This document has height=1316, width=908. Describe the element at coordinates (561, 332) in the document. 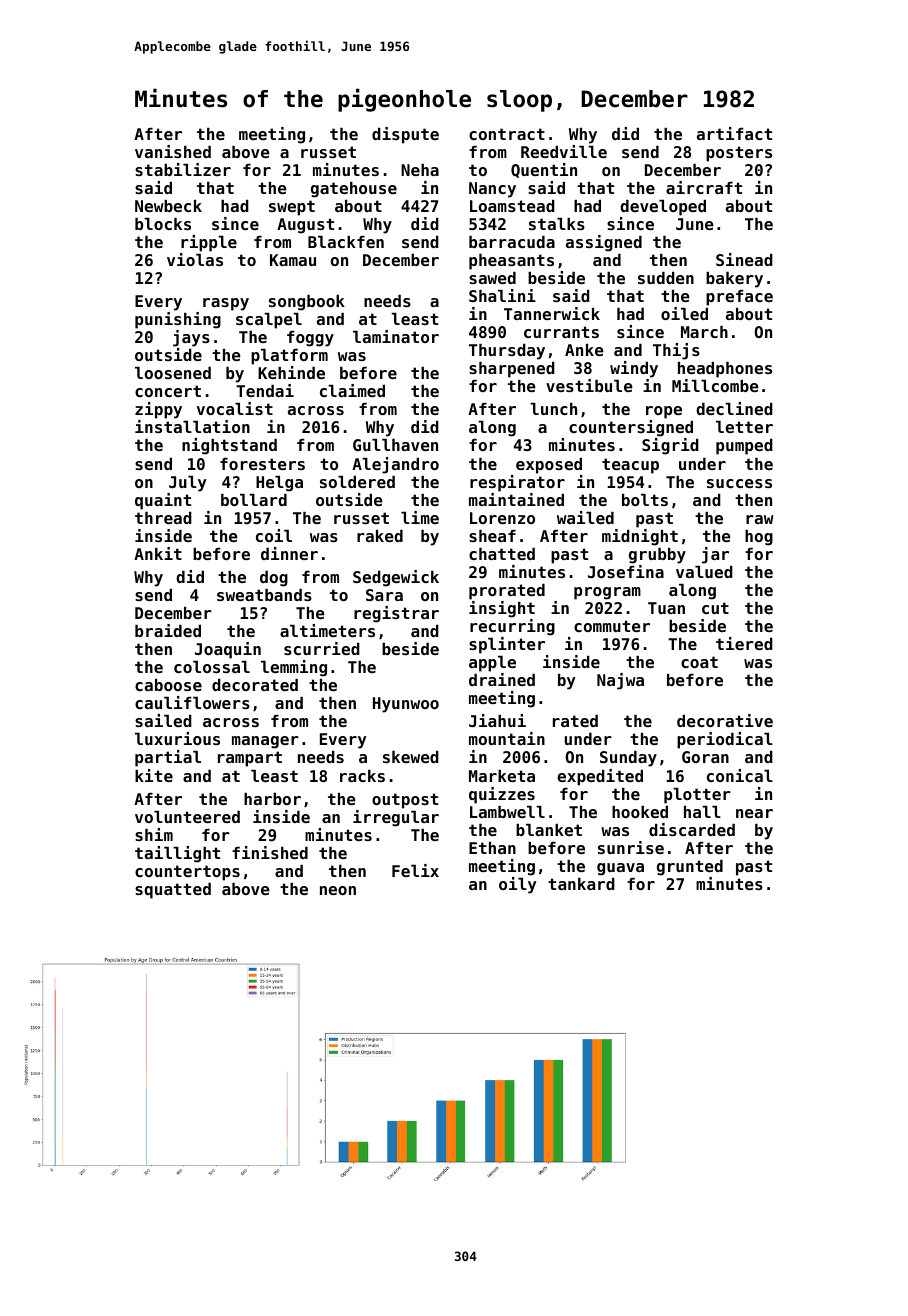

I see `currants` at that location.
